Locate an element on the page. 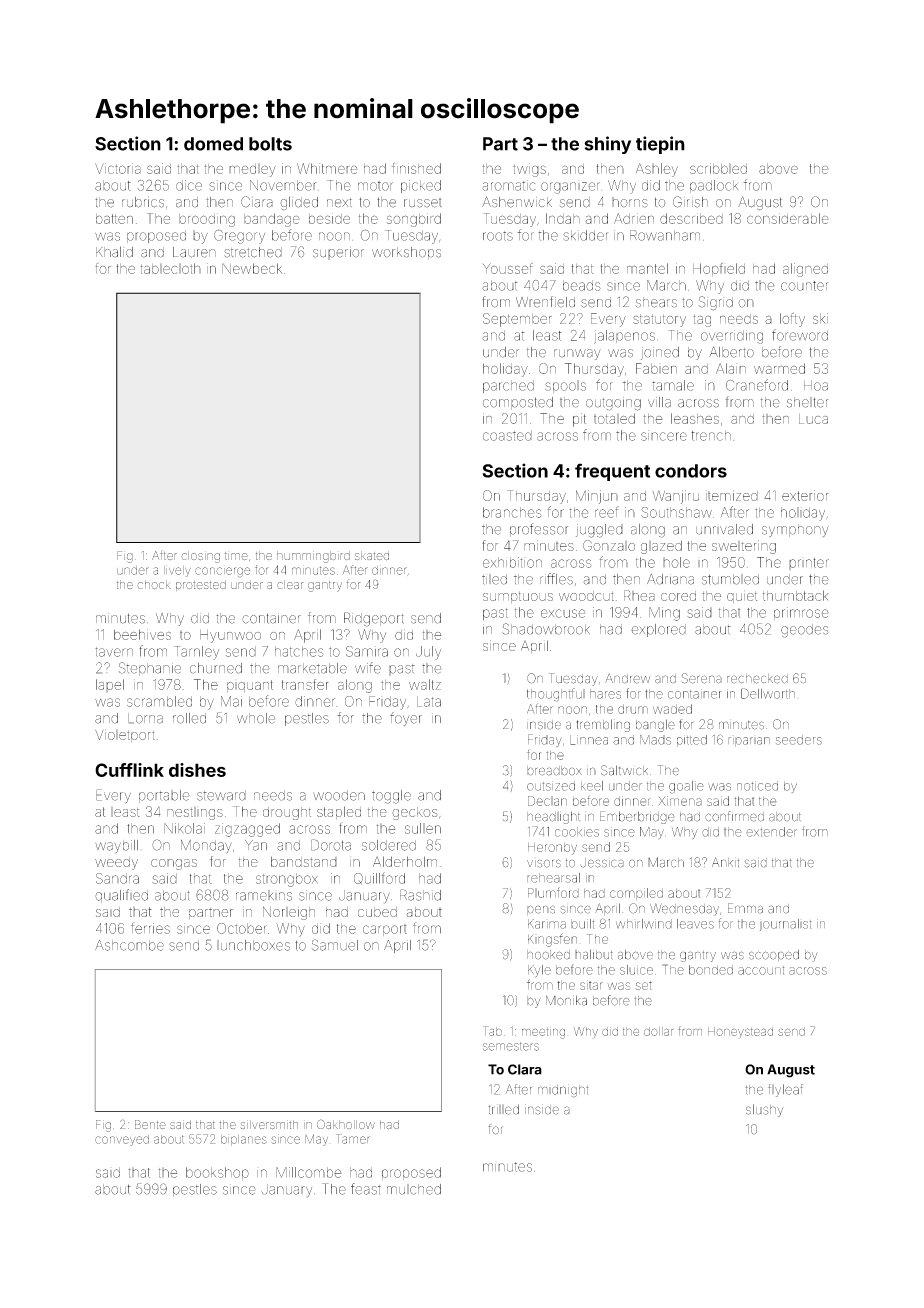 Image resolution: width=924 pixels, height=1308 pixels. thoughtful is located at coordinates (556, 695).
